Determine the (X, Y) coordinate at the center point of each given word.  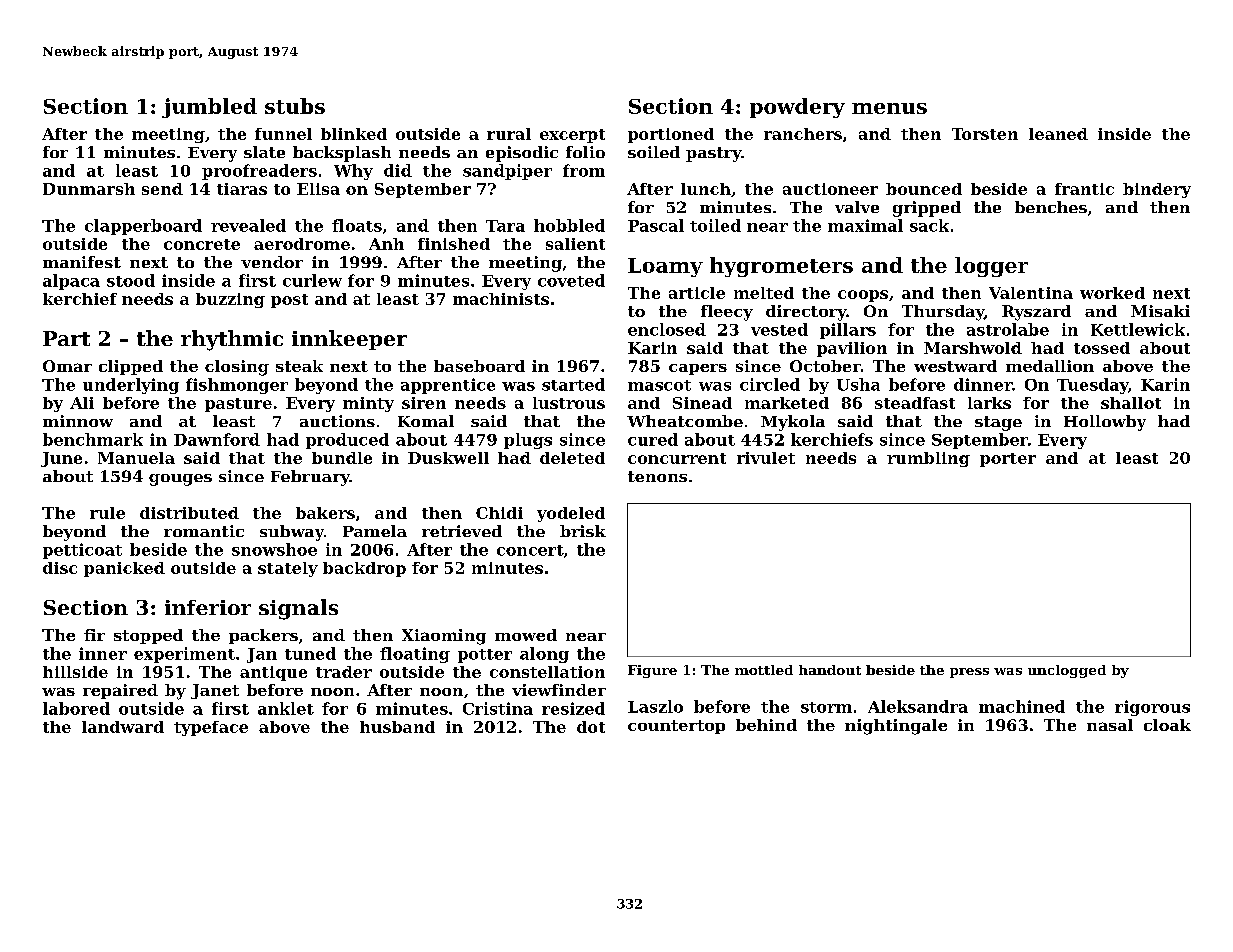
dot (591, 727)
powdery (797, 108)
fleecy (727, 313)
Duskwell (448, 458)
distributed (189, 513)
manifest (82, 262)
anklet (286, 708)
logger (991, 267)
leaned (1058, 134)
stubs (295, 106)
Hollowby (1105, 423)
